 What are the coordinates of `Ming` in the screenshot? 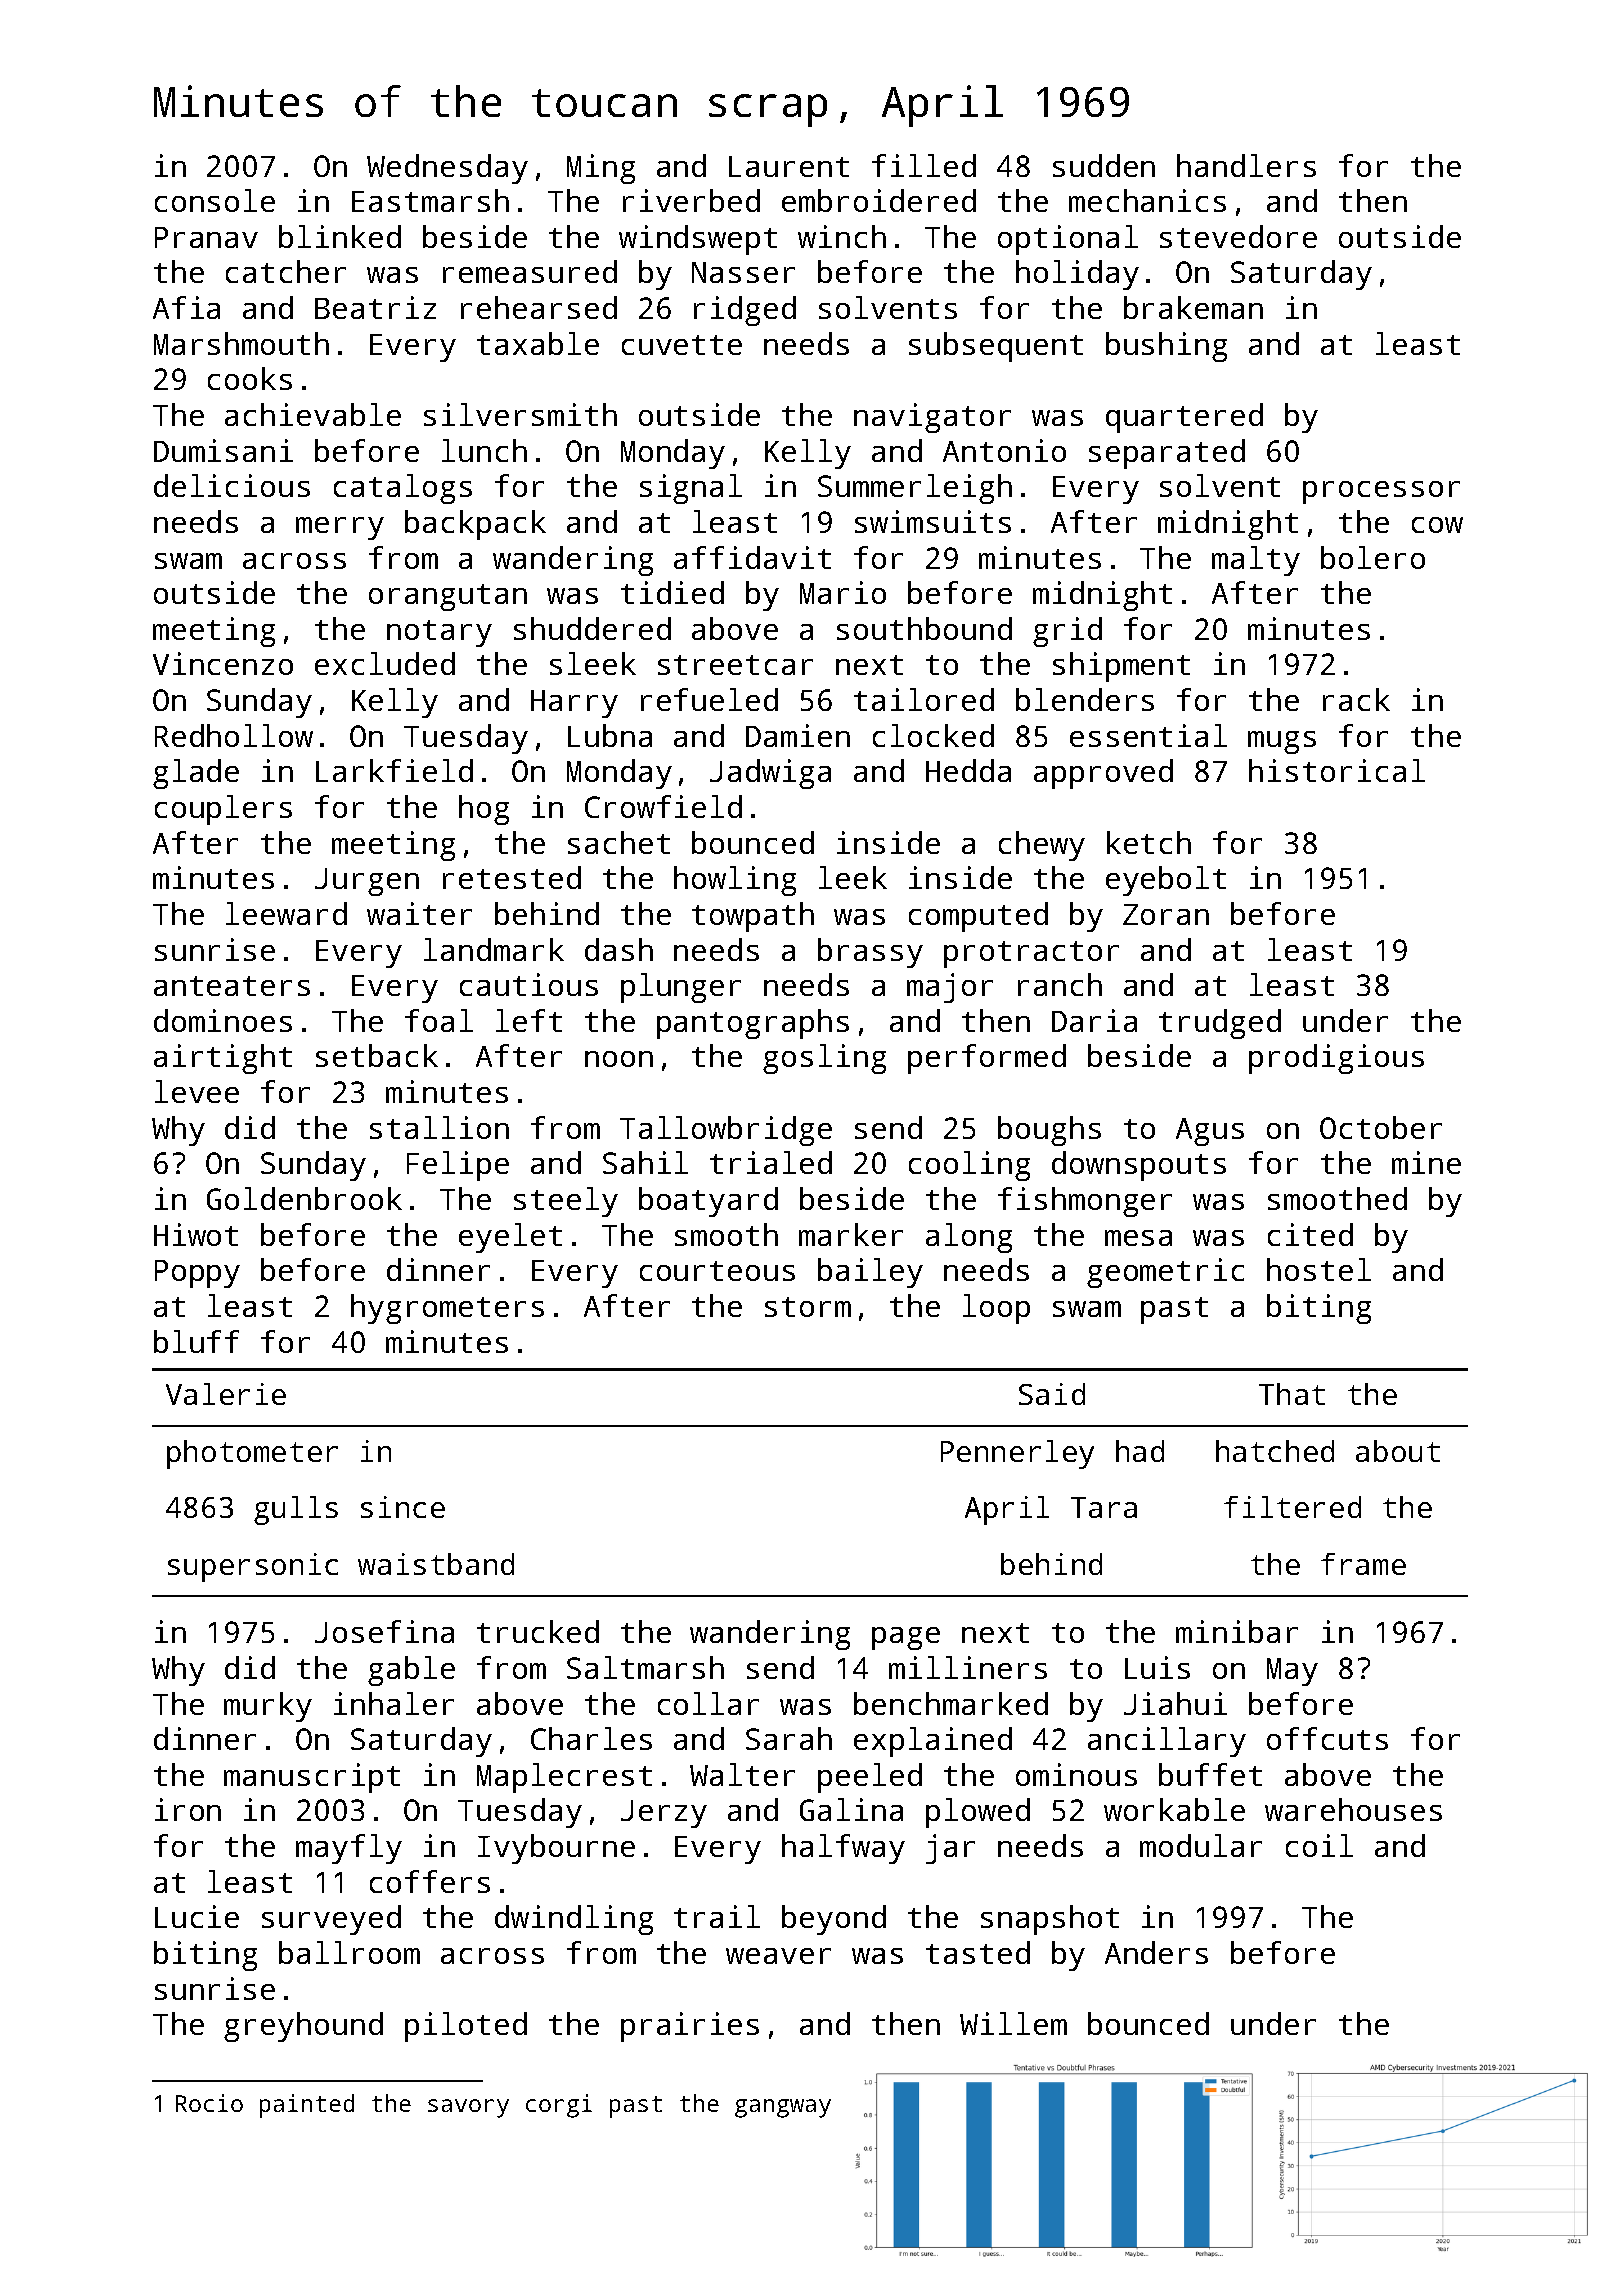 It's located at (601, 169).
